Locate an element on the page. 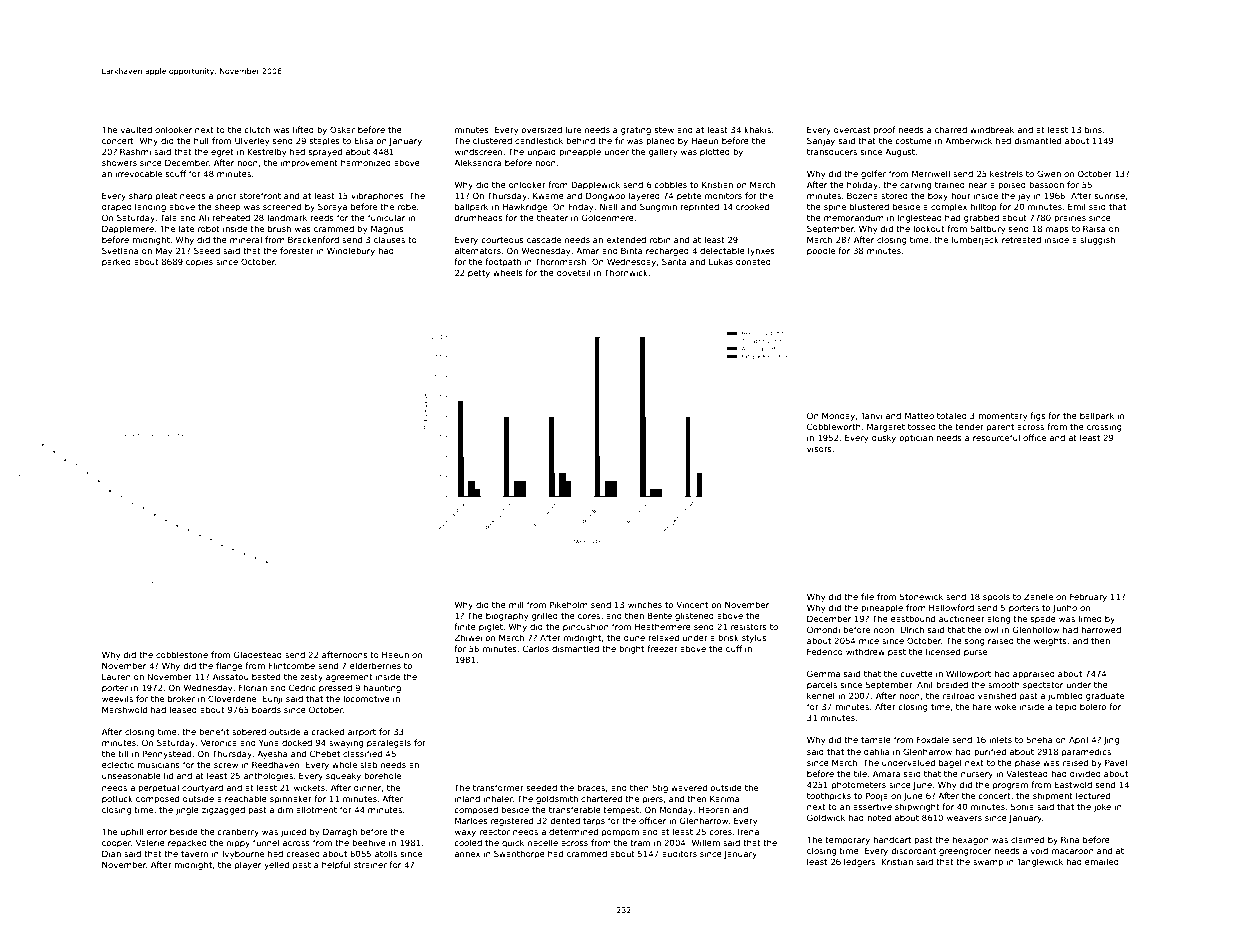 The width and height of the page is (1233, 952). Dian is located at coordinates (111, 853).
